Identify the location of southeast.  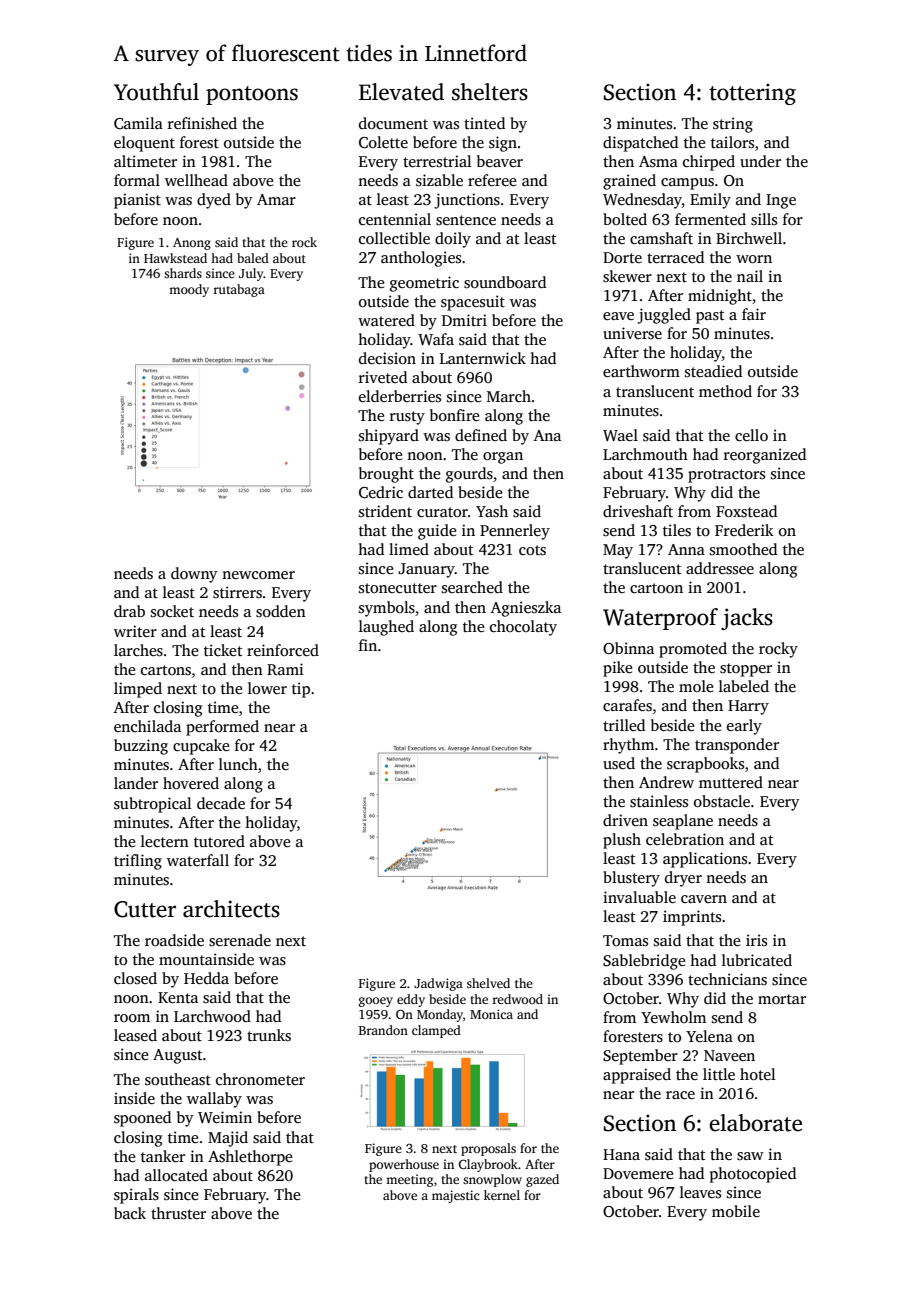
(178, 1079).
